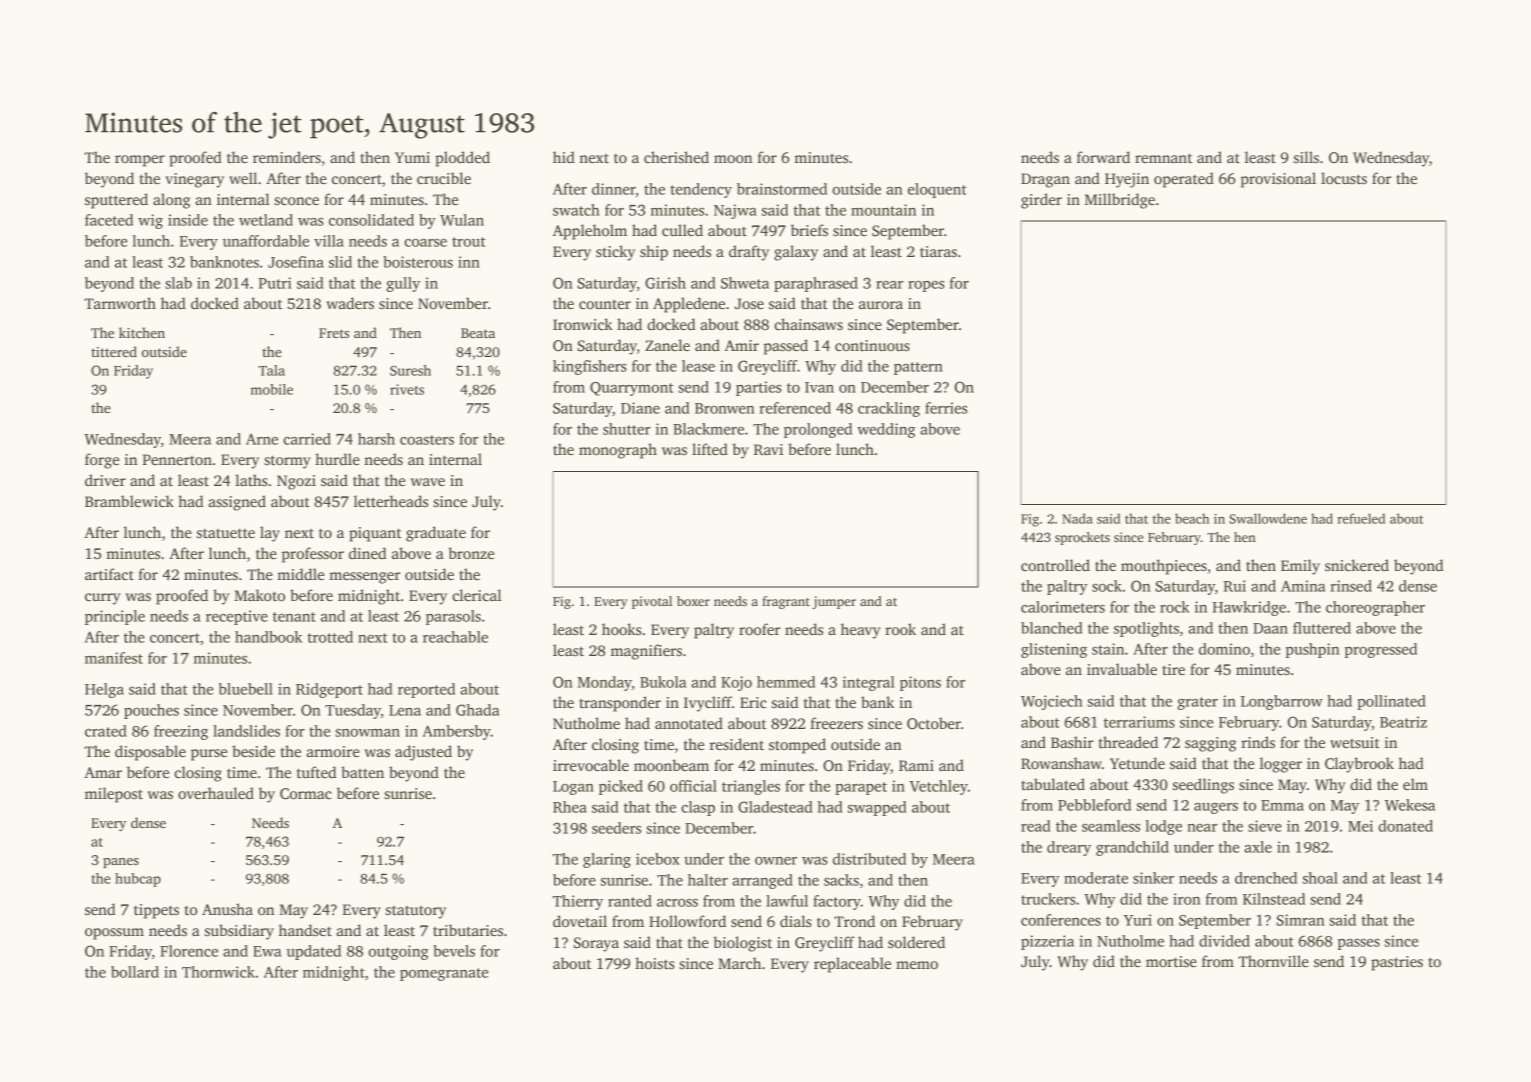  I want to click on pitons, so click(920, 683).
